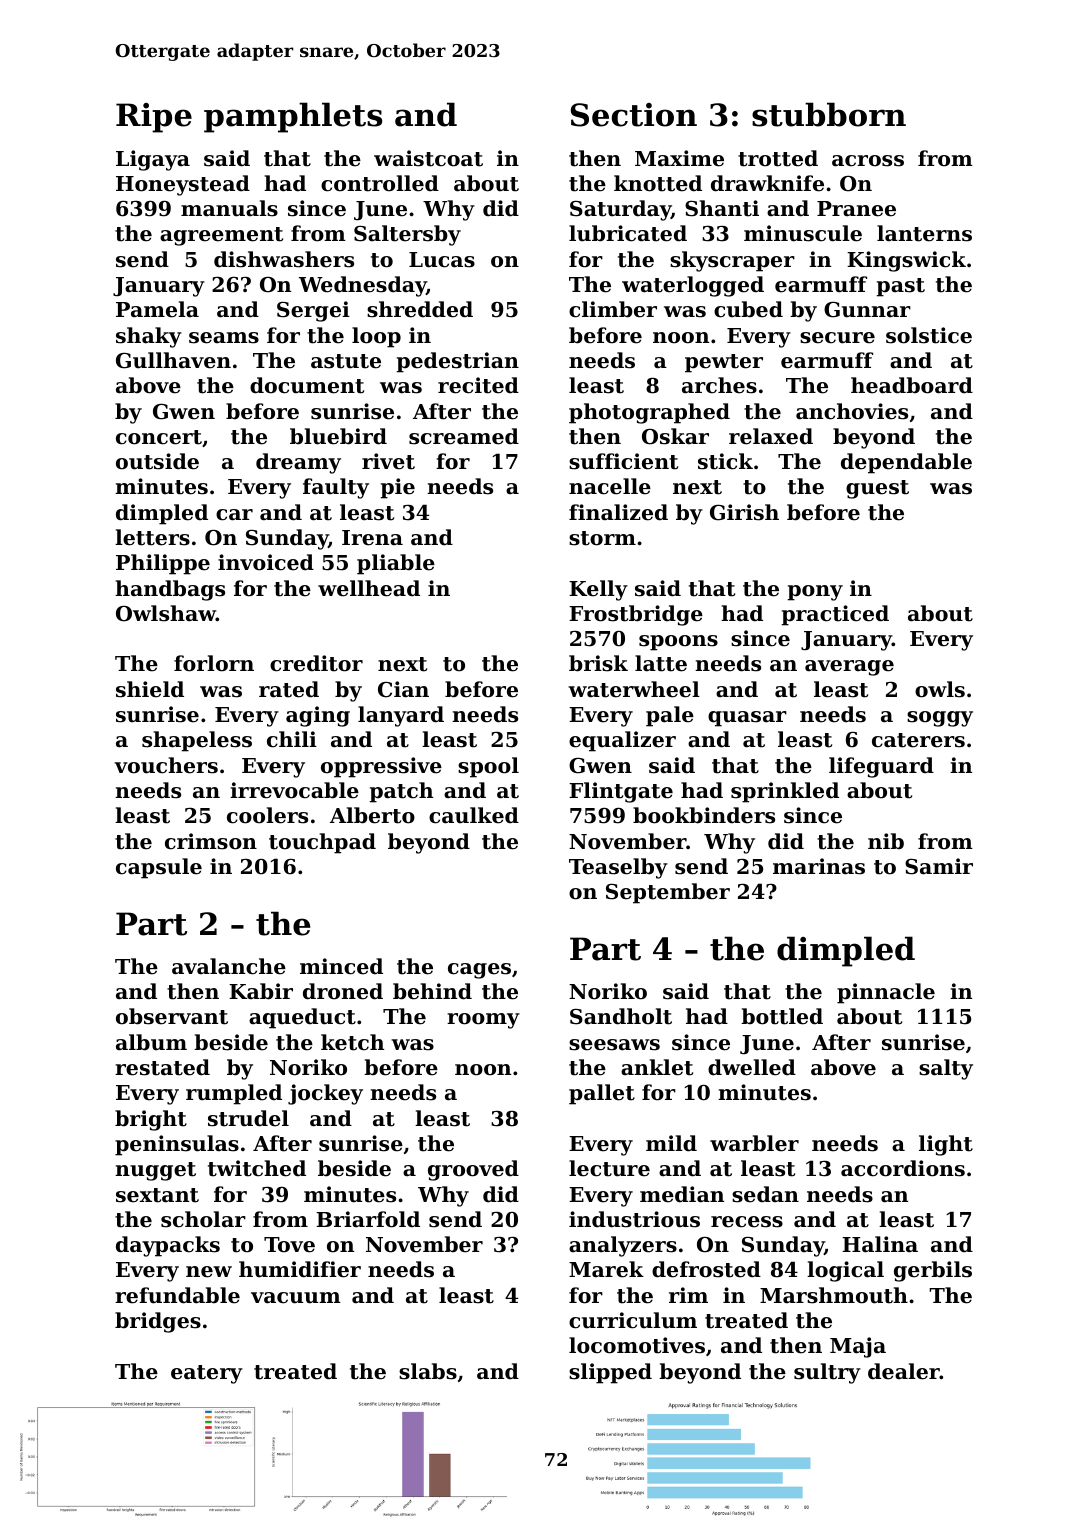 This screenshot has width=1088, height=1539. I want to click on Section, so click(634, 115).
